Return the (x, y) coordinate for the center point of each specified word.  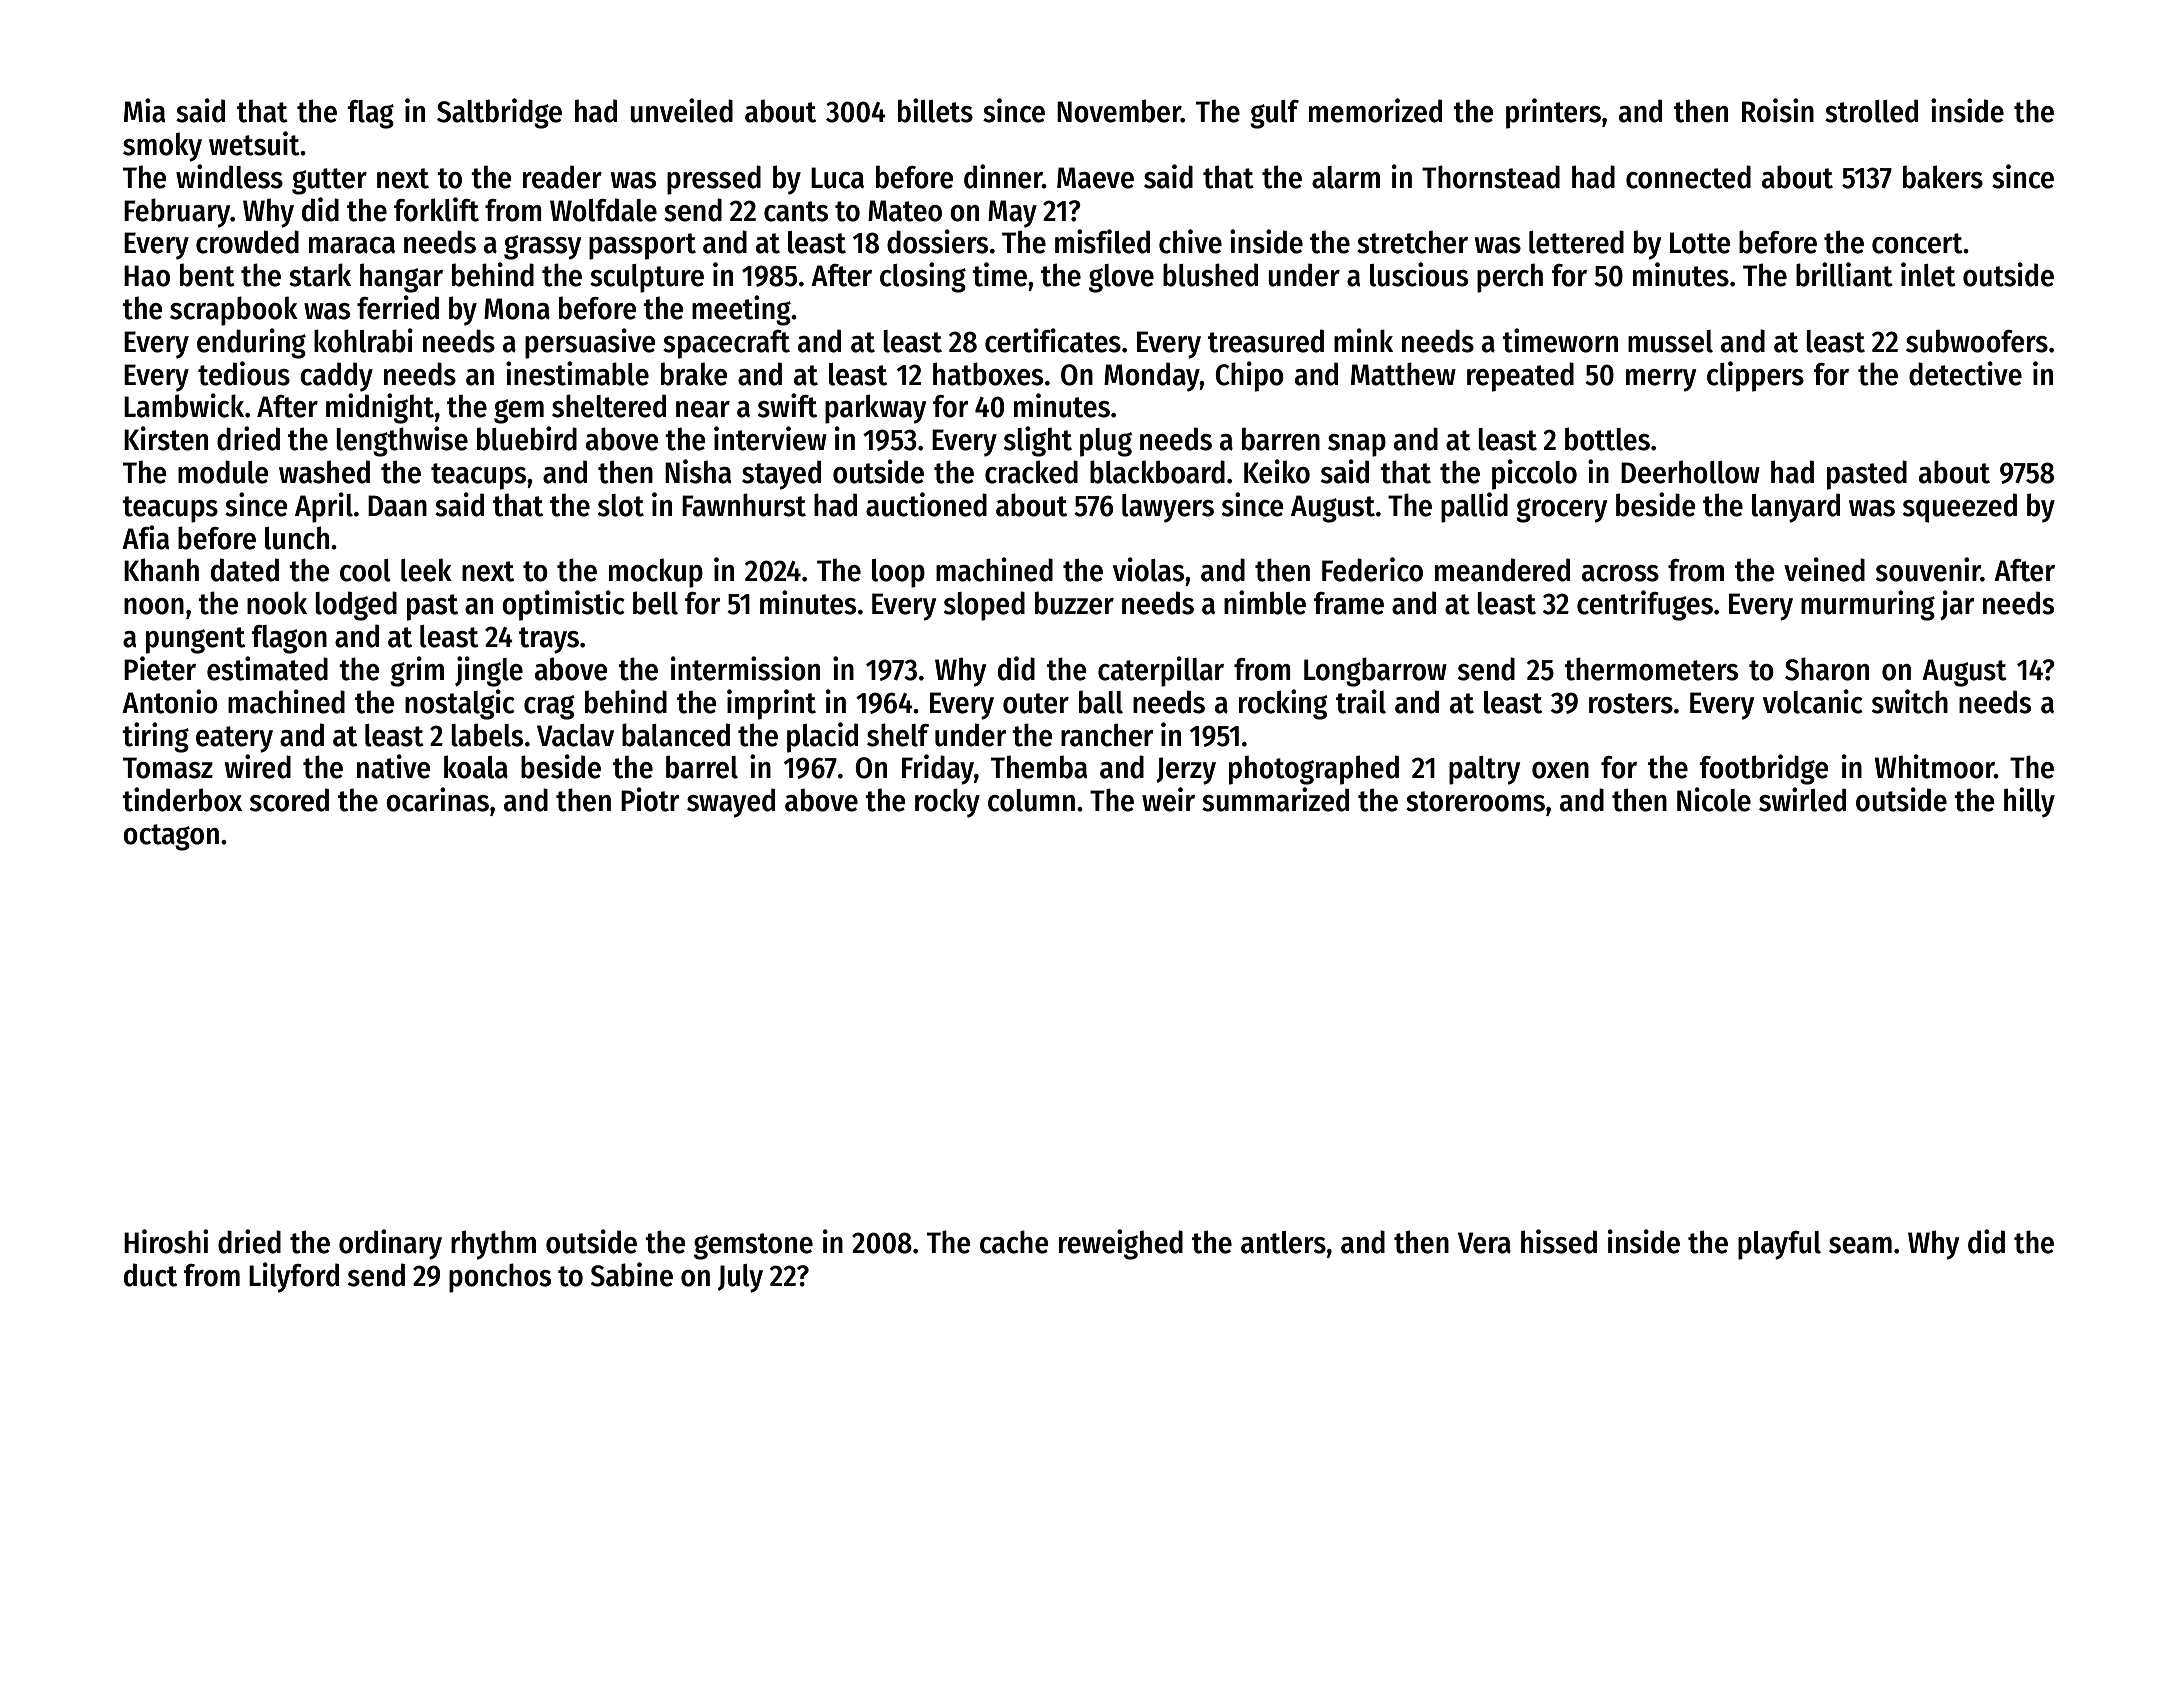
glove (1121, 278)
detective (1965, 373)
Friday (938, 769)
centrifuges (1645, 605)
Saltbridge (499, 113)
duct (150, 1275)
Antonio (170, 701)
